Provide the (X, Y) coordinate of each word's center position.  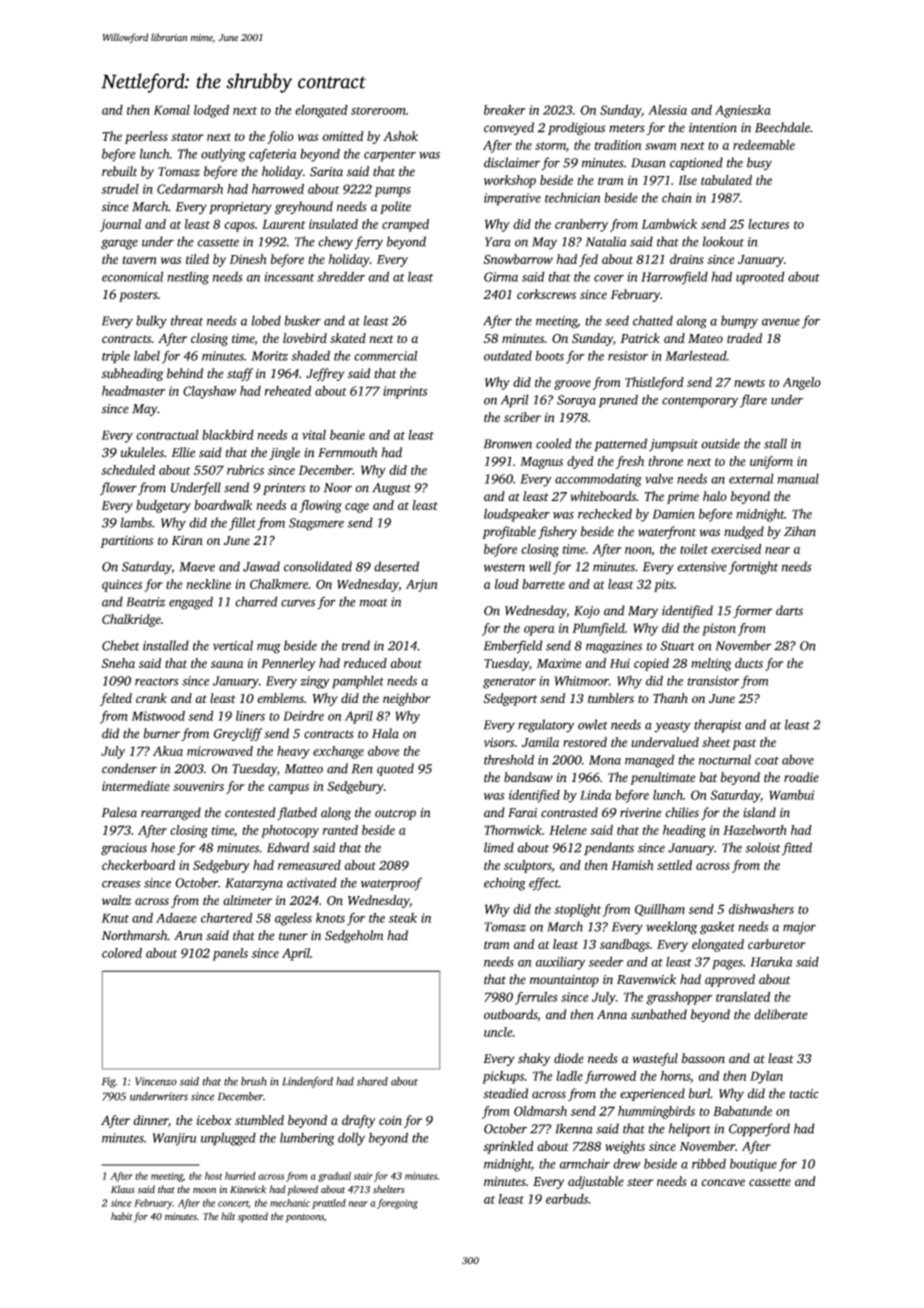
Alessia (667, 110)
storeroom (378, 111)
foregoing (397, 1204)
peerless (146, 137)
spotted (253, 1217)
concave (723, 1182)
